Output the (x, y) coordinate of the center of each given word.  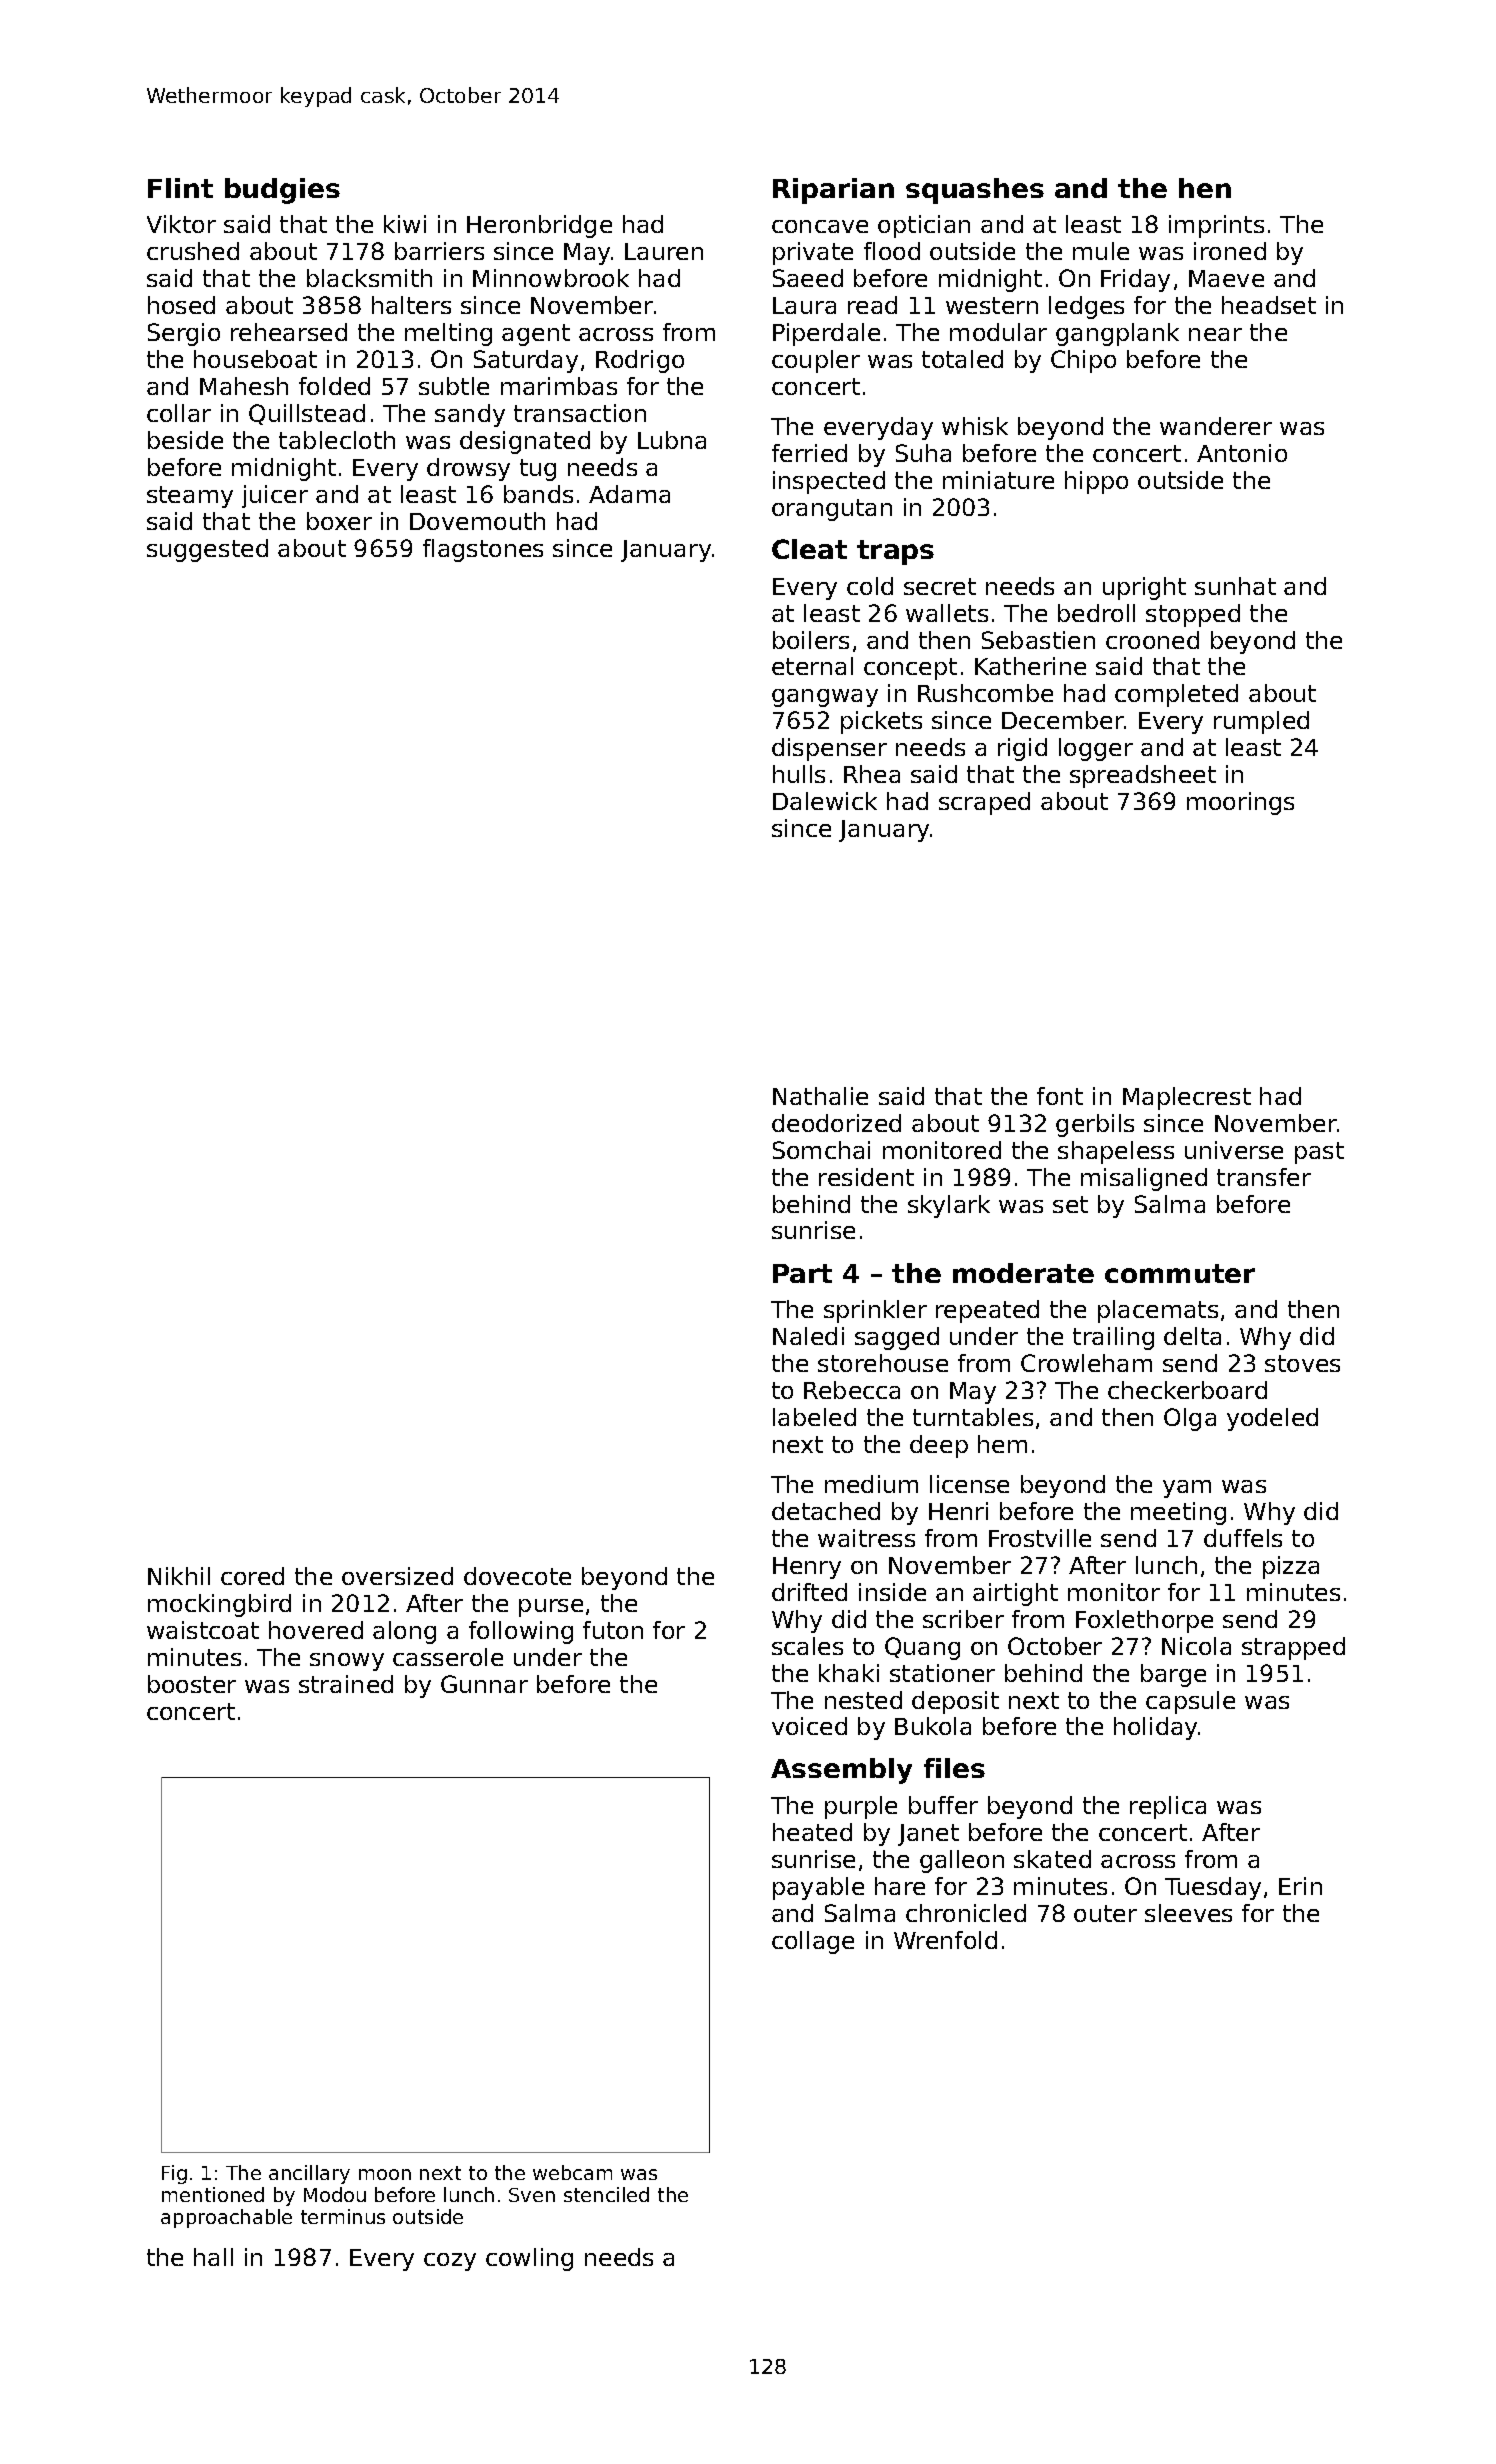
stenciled (606, 2194)
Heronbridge (539, 226)
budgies (282, 191)
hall (213, 2257)
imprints (1216, 226)
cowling (529, 2259)
